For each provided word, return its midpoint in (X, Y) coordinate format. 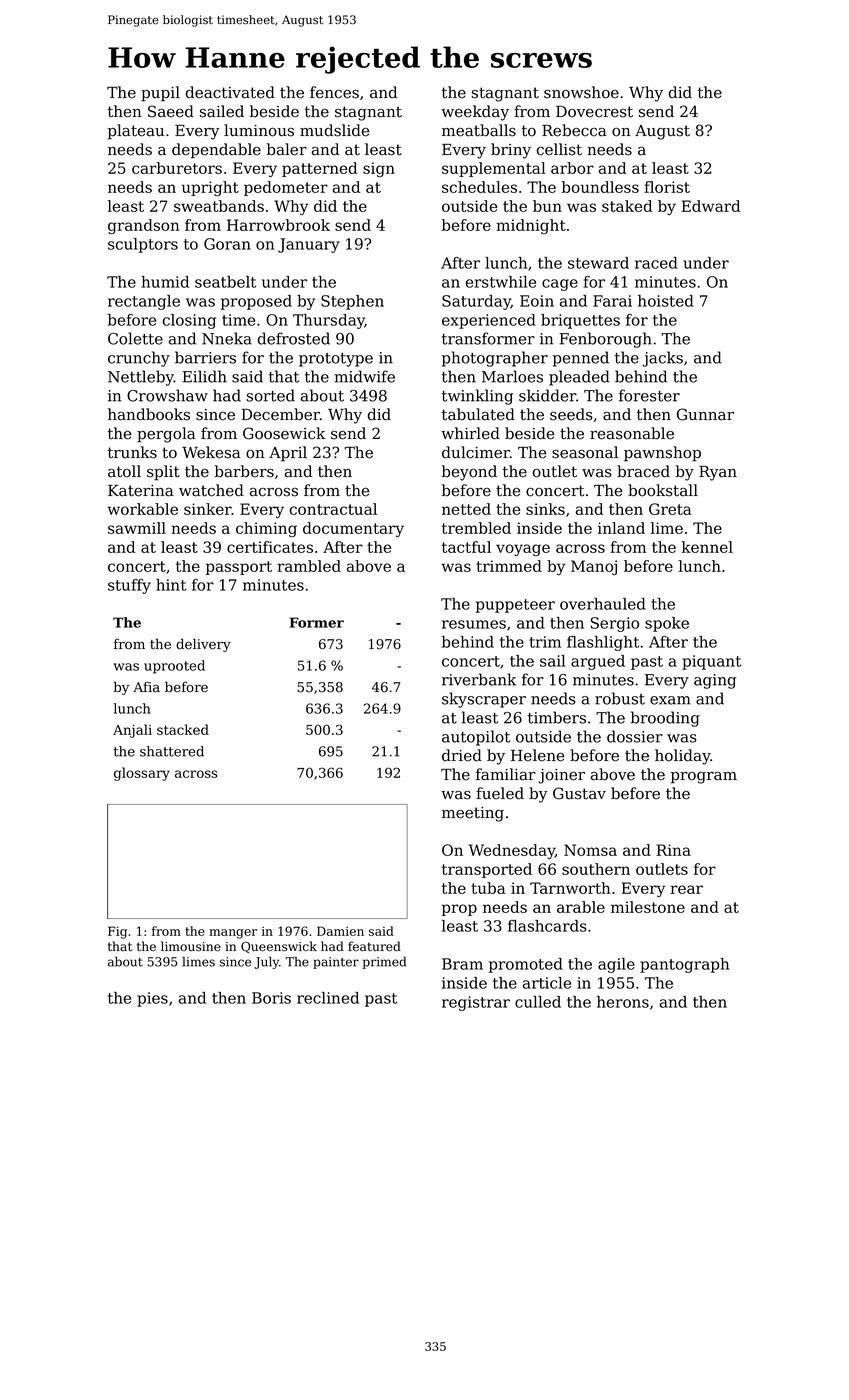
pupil (160, 94)
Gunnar (705, 414)
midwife (364, 376)
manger (233, 934)
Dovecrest (594, 112)
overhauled (603, 604)
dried (462, 755)
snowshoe (581, 92)
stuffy (129, 586)
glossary (142, 774)
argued (598, 662)
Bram (462, 964)
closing (189, 321)
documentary (353, 529)
